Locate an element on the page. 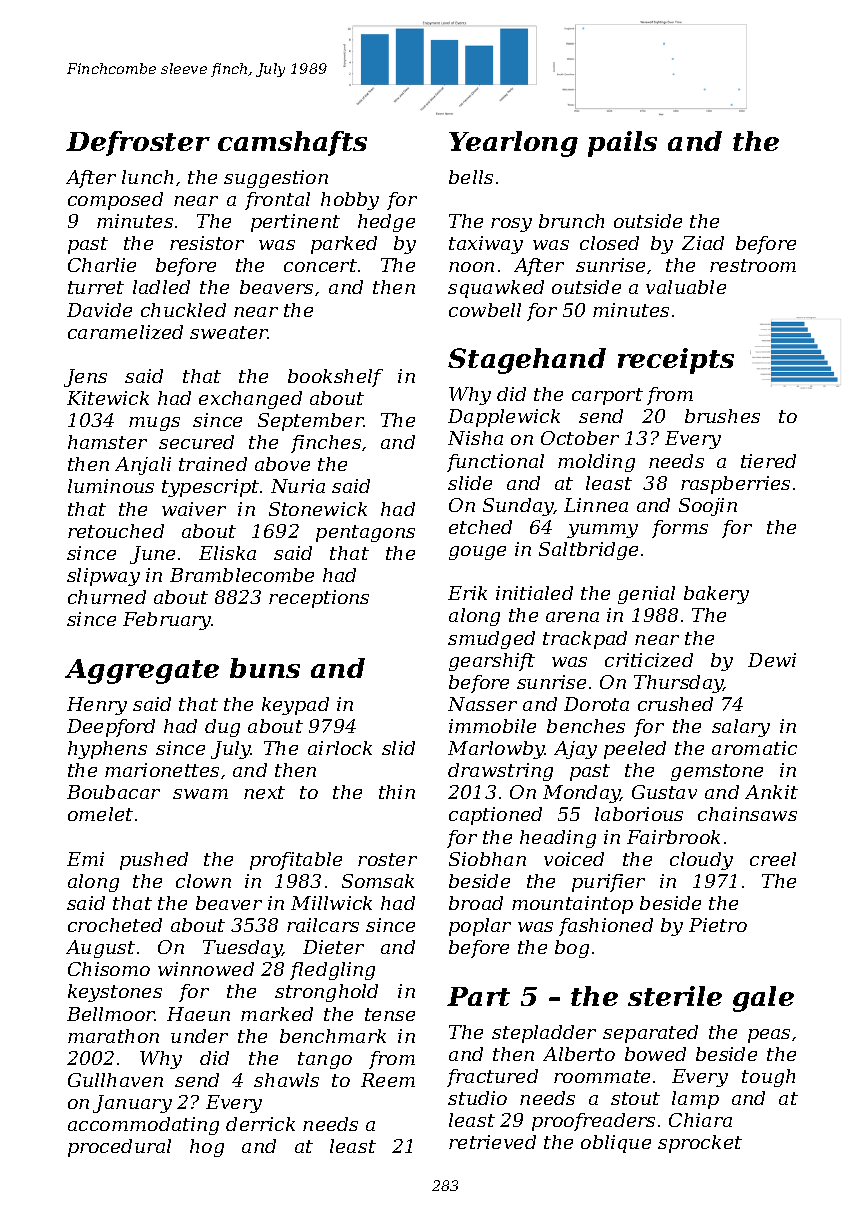  Pietro is located at coordinates (718, 925).
